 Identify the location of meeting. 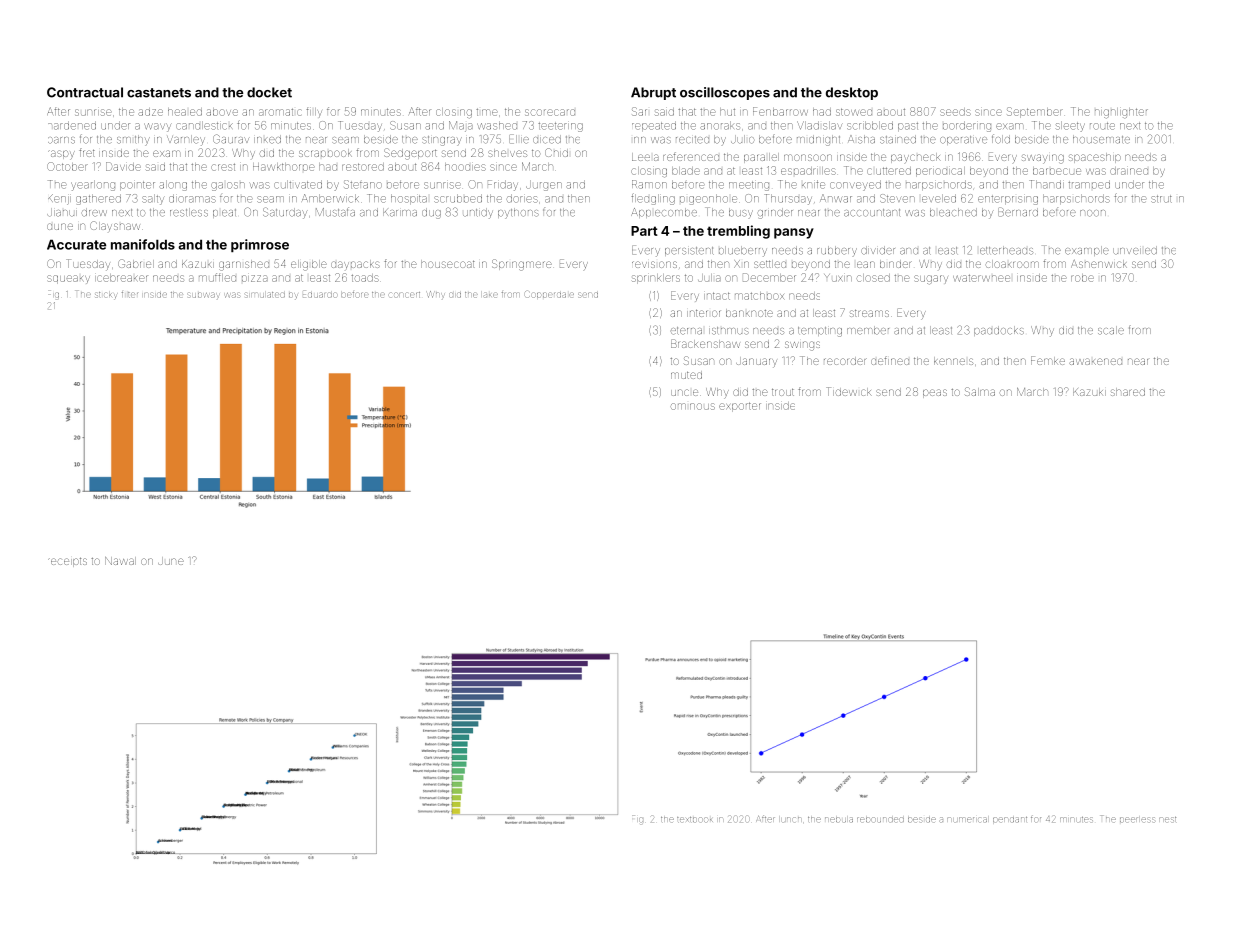
(749, 186).
